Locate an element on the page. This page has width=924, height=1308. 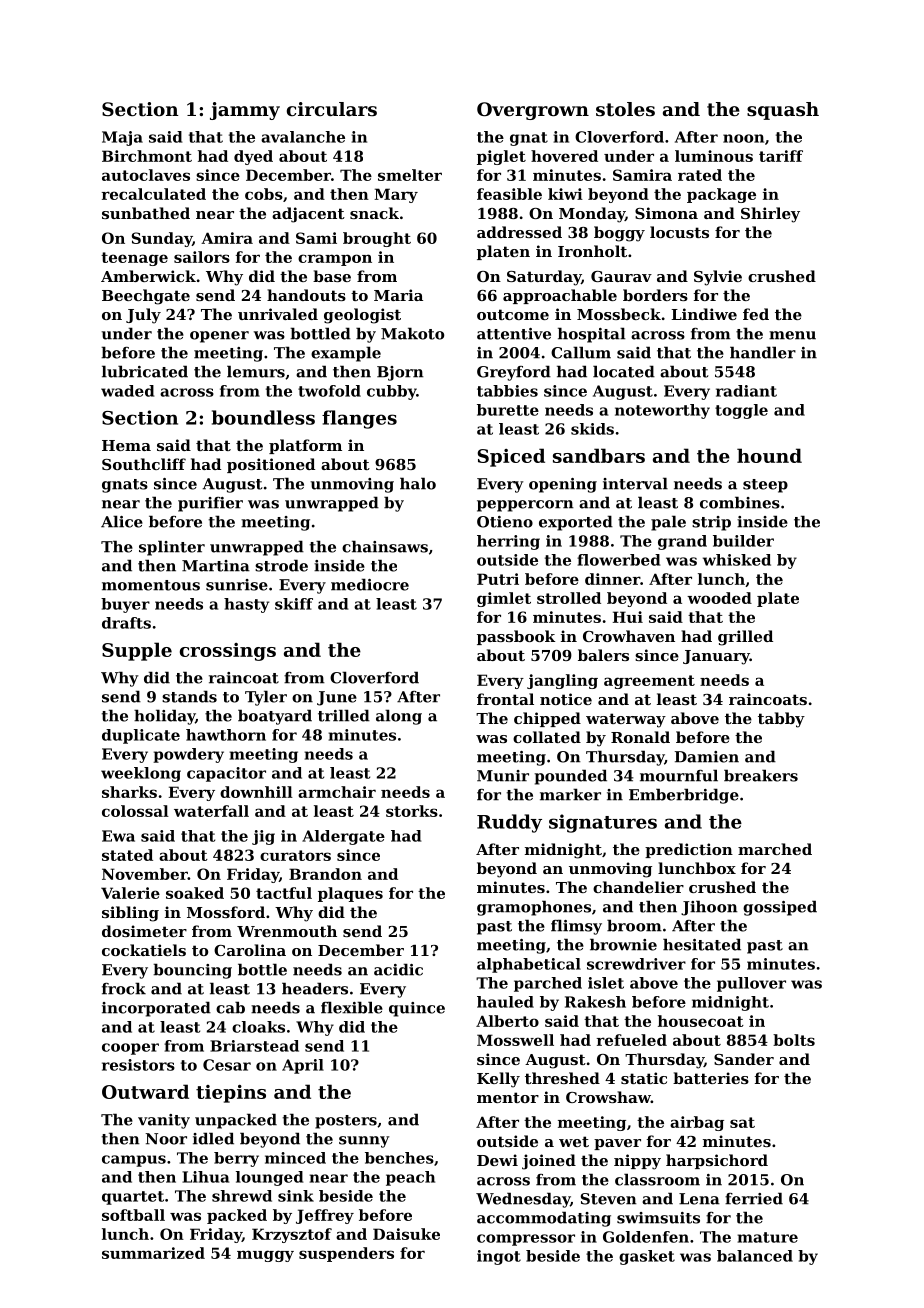
stoles is located at coordinates (625, 109).
